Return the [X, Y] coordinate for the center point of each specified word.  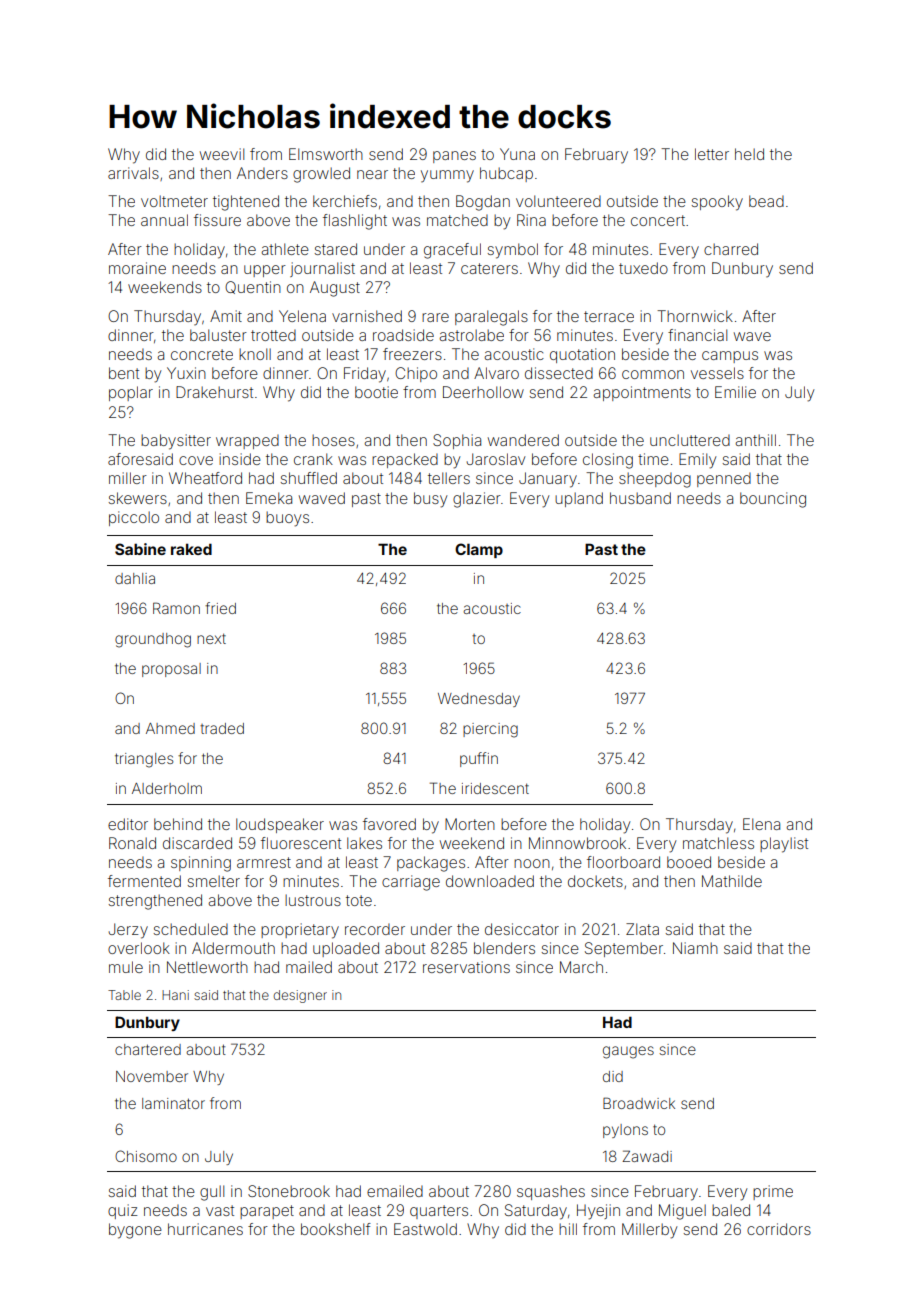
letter [712, 154]
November [152, 1076]
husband [640, 498]
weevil [222, 154]
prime [773, 1192]
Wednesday [479, 700]
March [581, 967]
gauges [628, 1052]
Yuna [517, 154]
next [211, 638]
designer [300, 996]
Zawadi [647, 1156]
